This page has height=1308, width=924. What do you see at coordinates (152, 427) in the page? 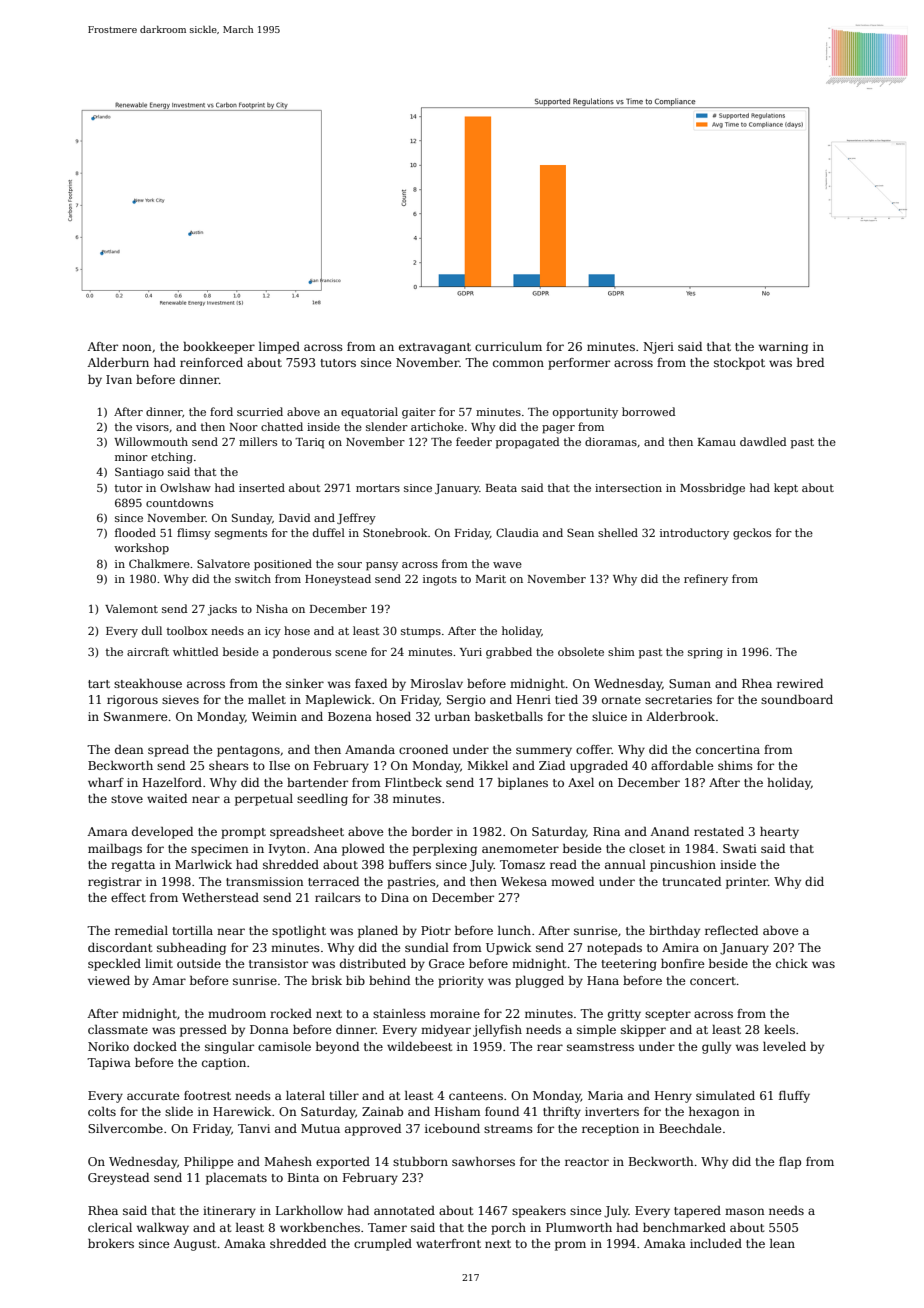
I see `visors` at bounding box center [152, 427].
